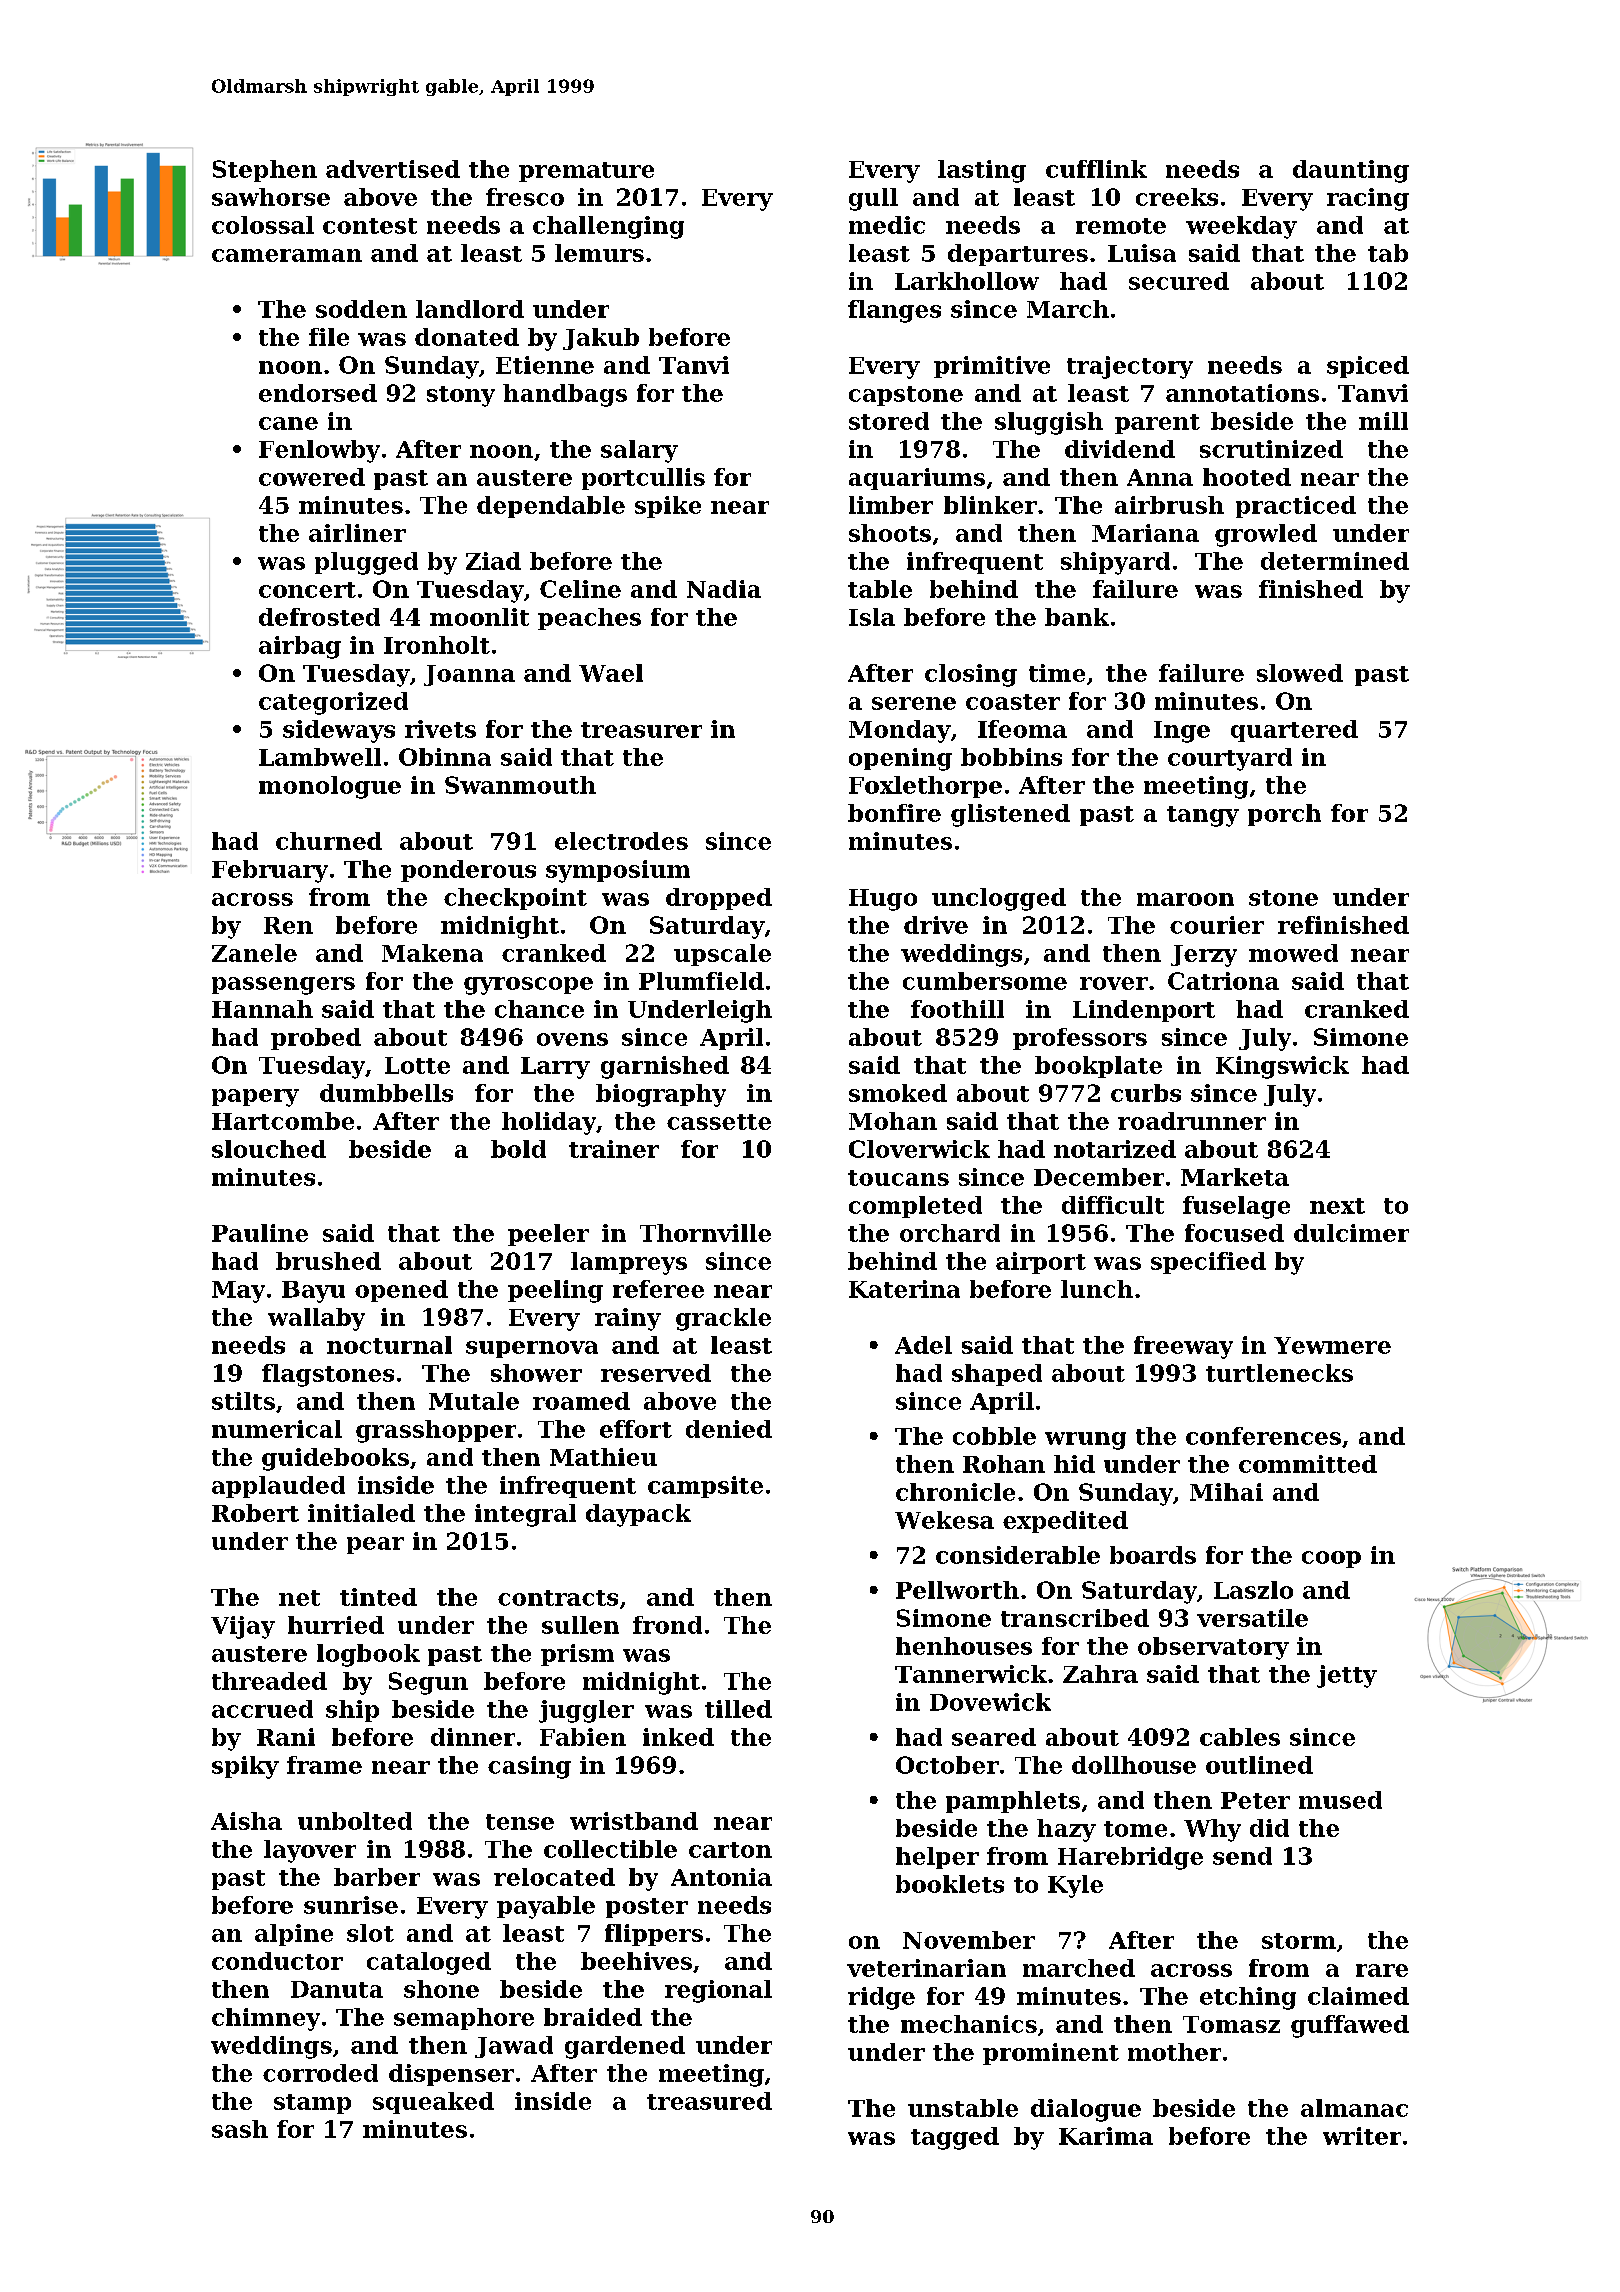 The height and width of the document is (2292, 1620). What do you see at coordinates (240, 2129) in the document?
I see `sash` at bounding box center [240, 2129].
